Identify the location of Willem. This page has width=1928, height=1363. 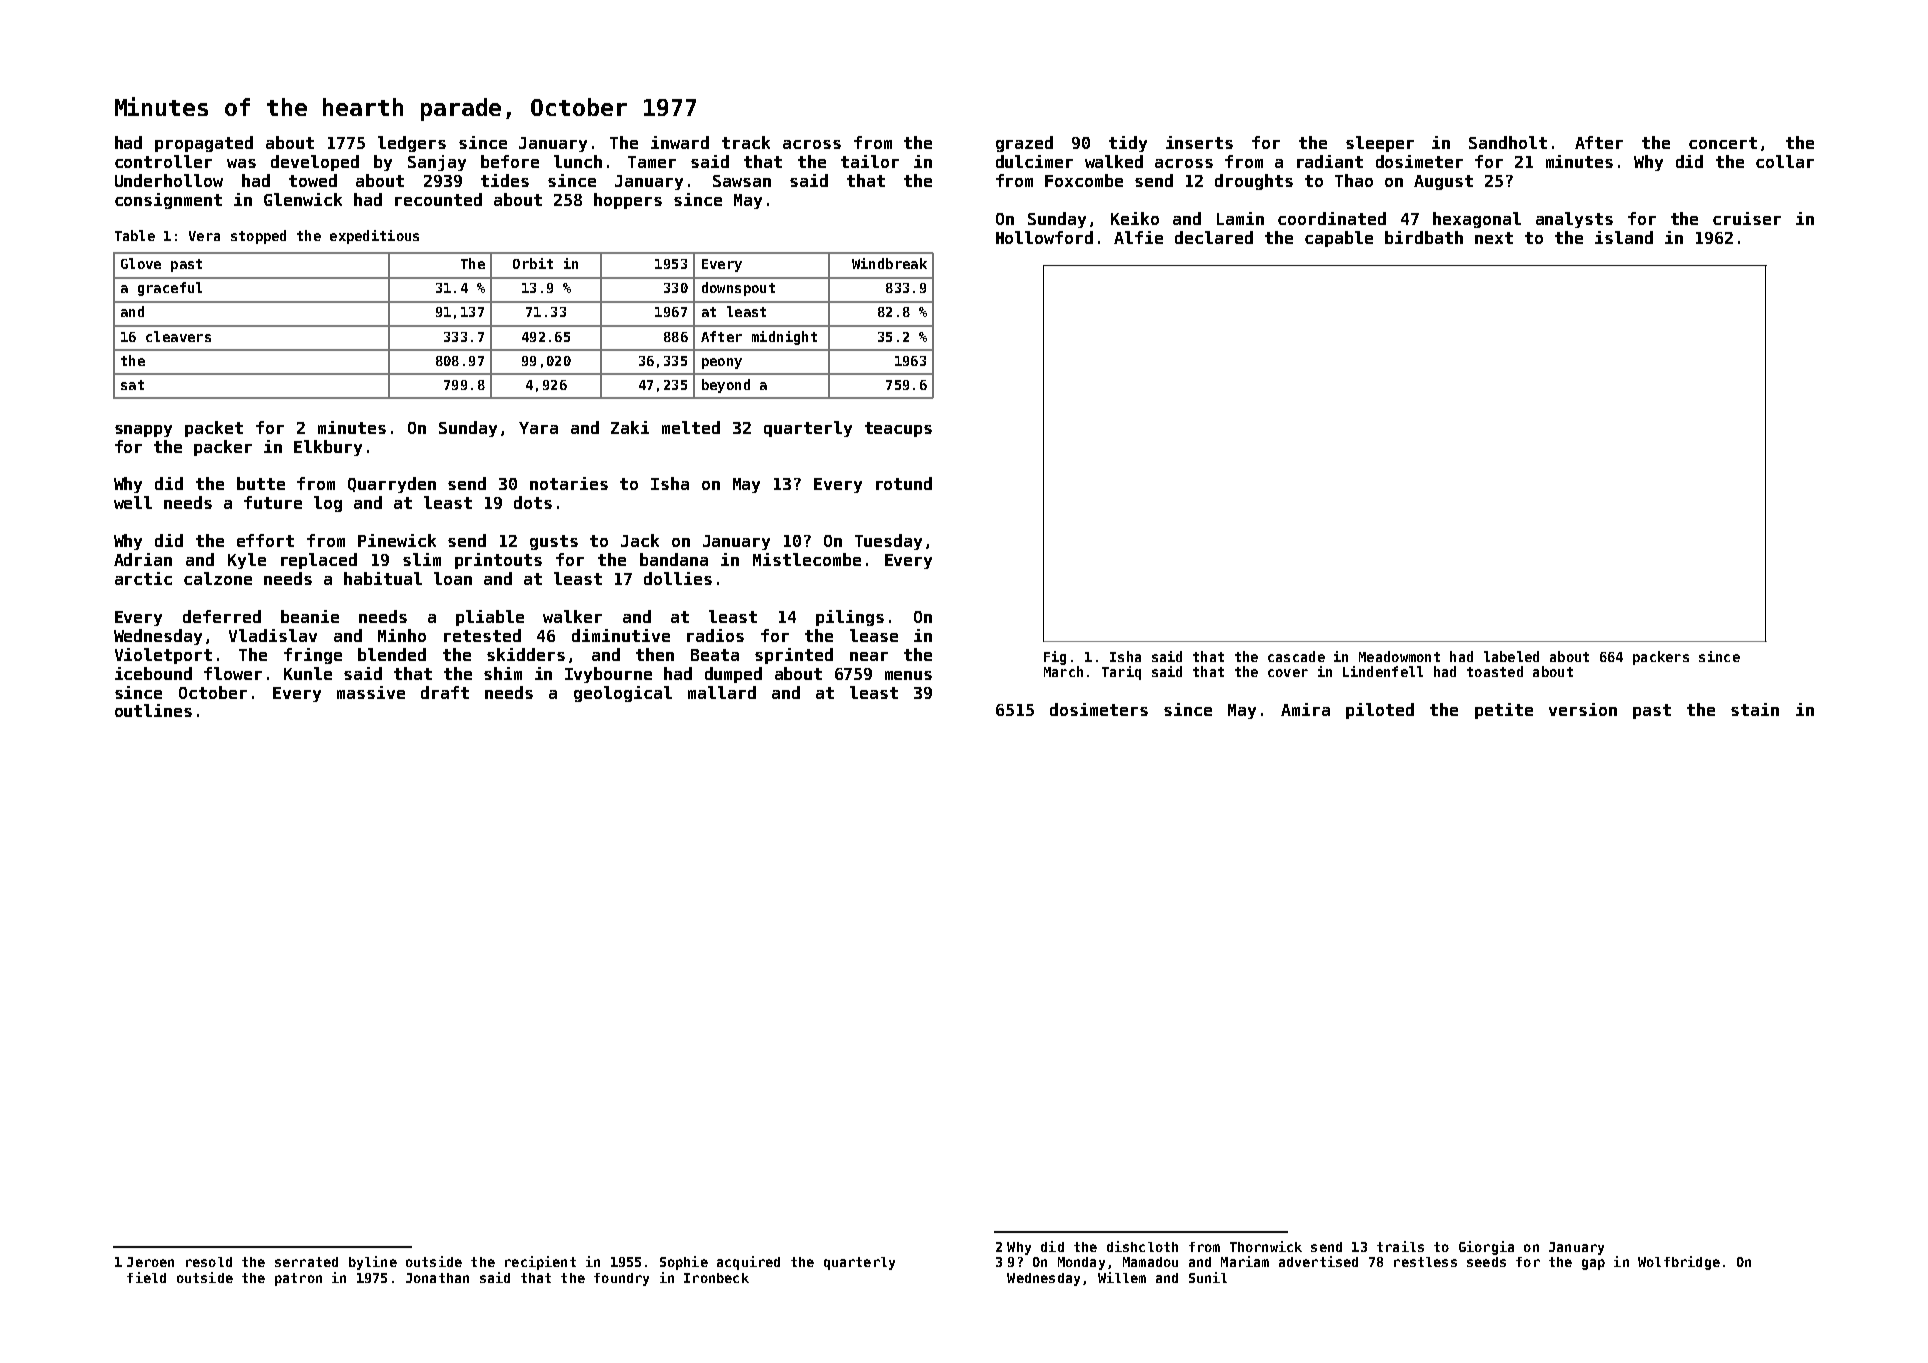
(1122, 1277).
